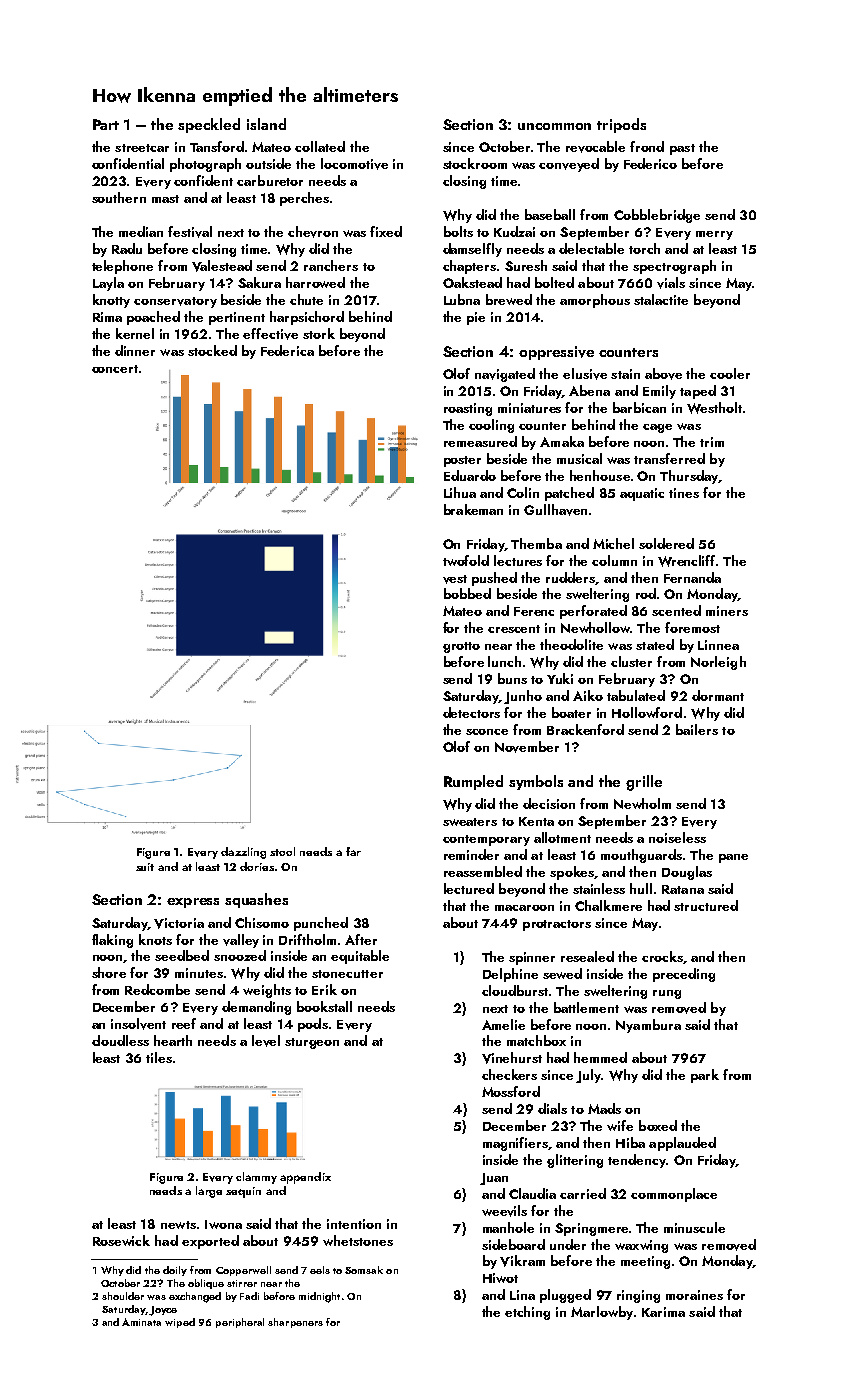 This image has height=1400, width=849. What do you see at coordinates (120, 1040) in the image?
I see `cloudless` at bounding box center [120, 1040].
